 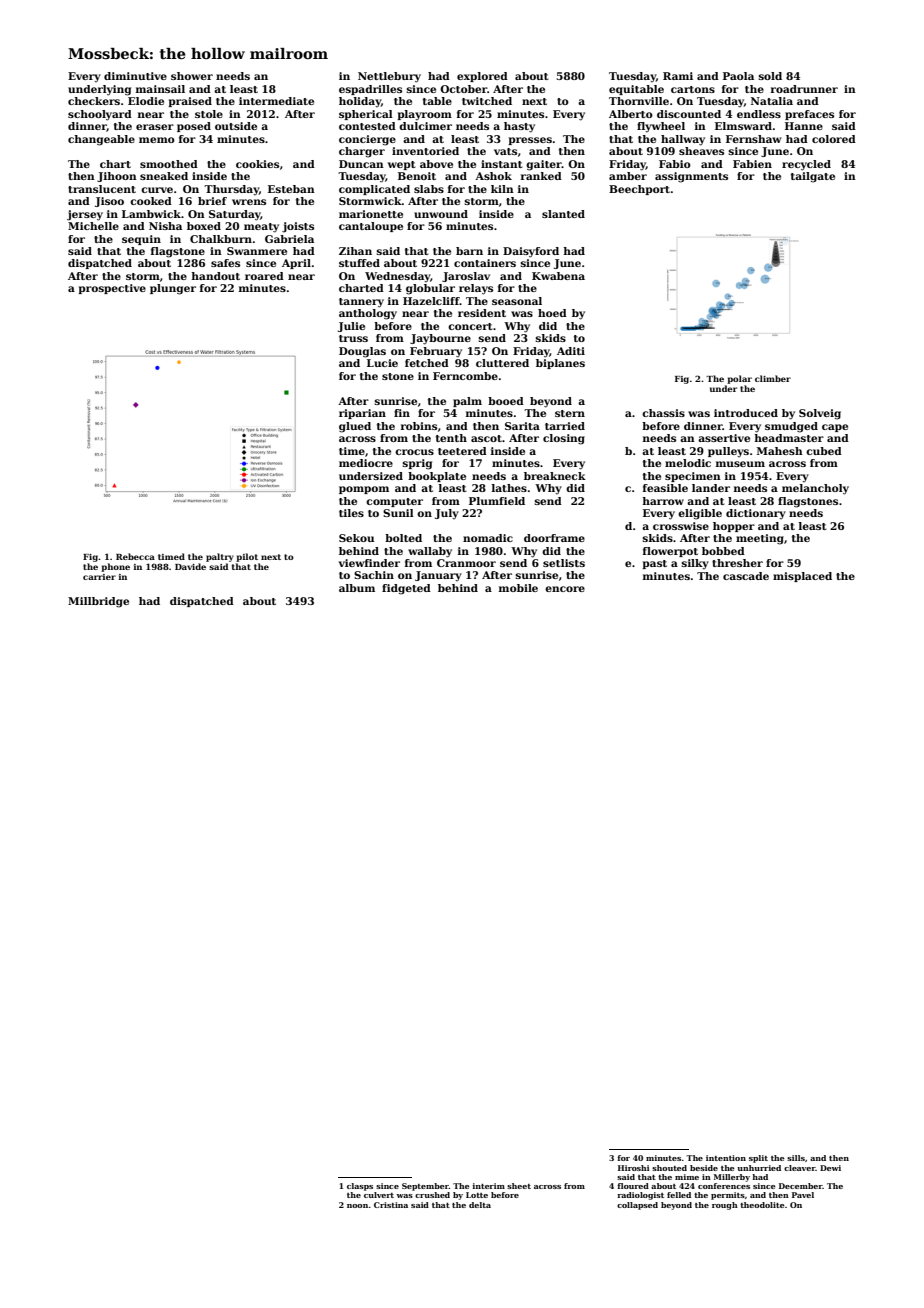 I want to click on Nettlebury, so click(x=389, y=77).
